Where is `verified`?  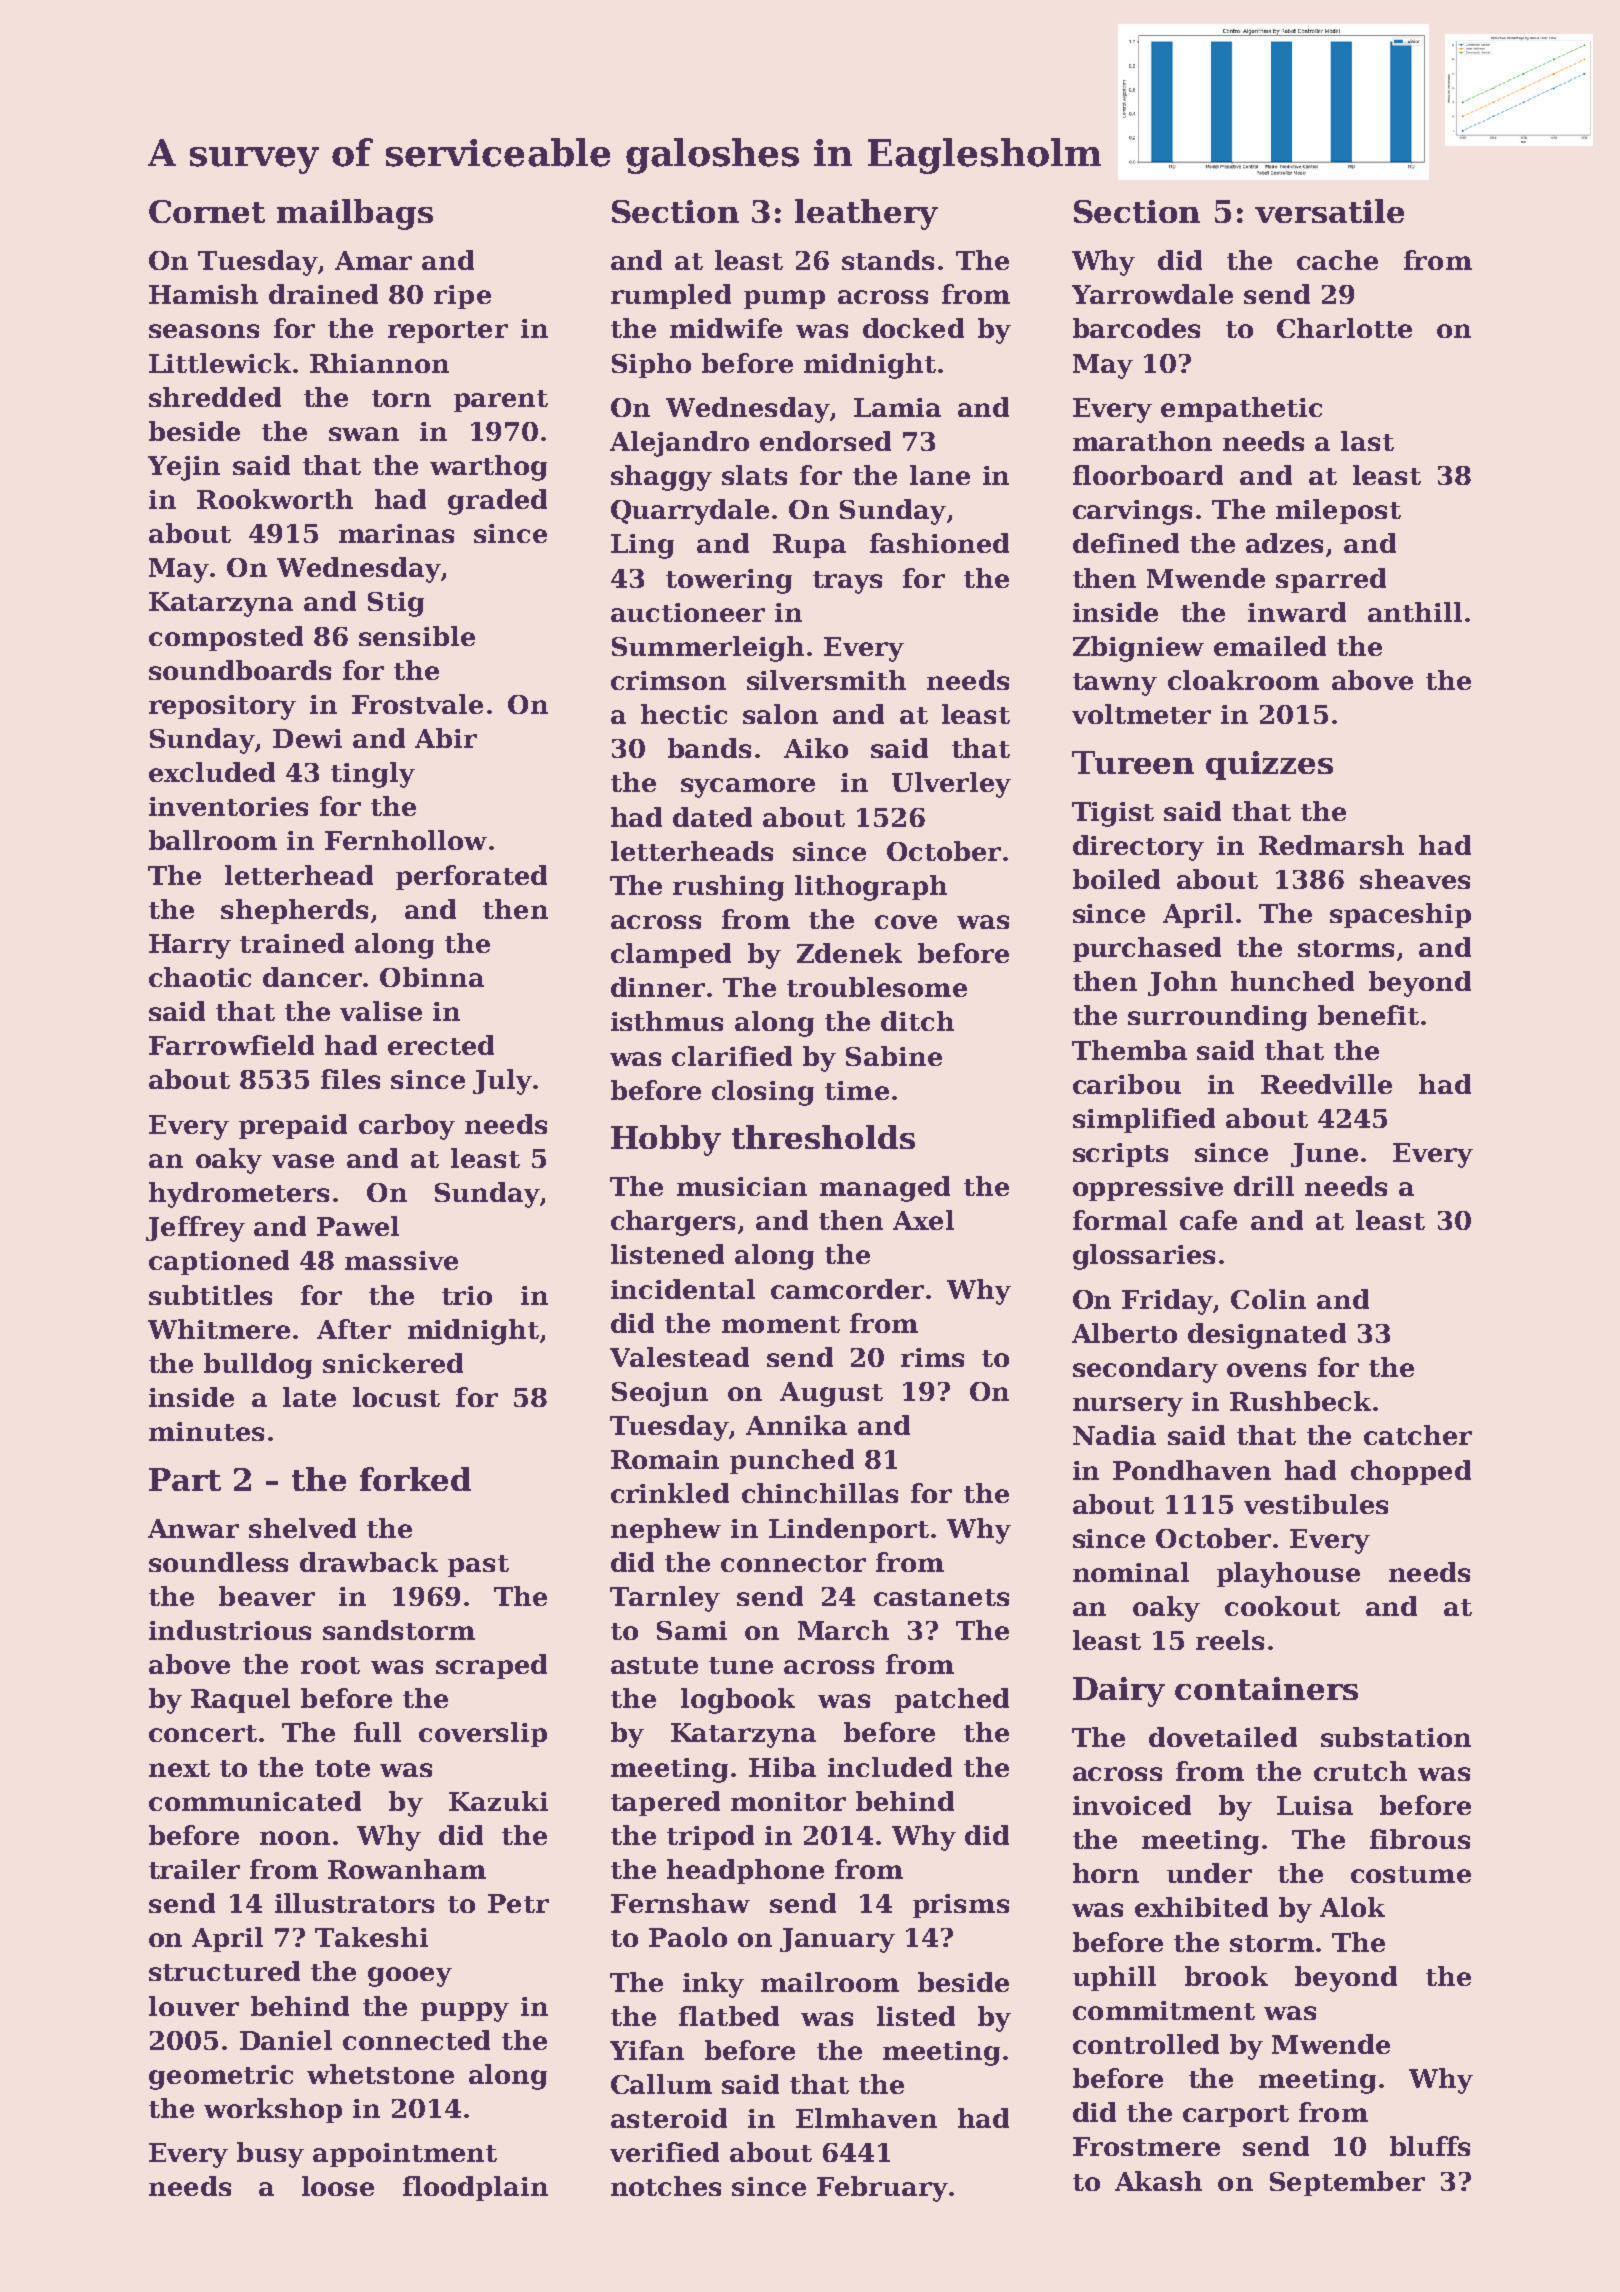 verified is located at coordinates (664, 2152).
